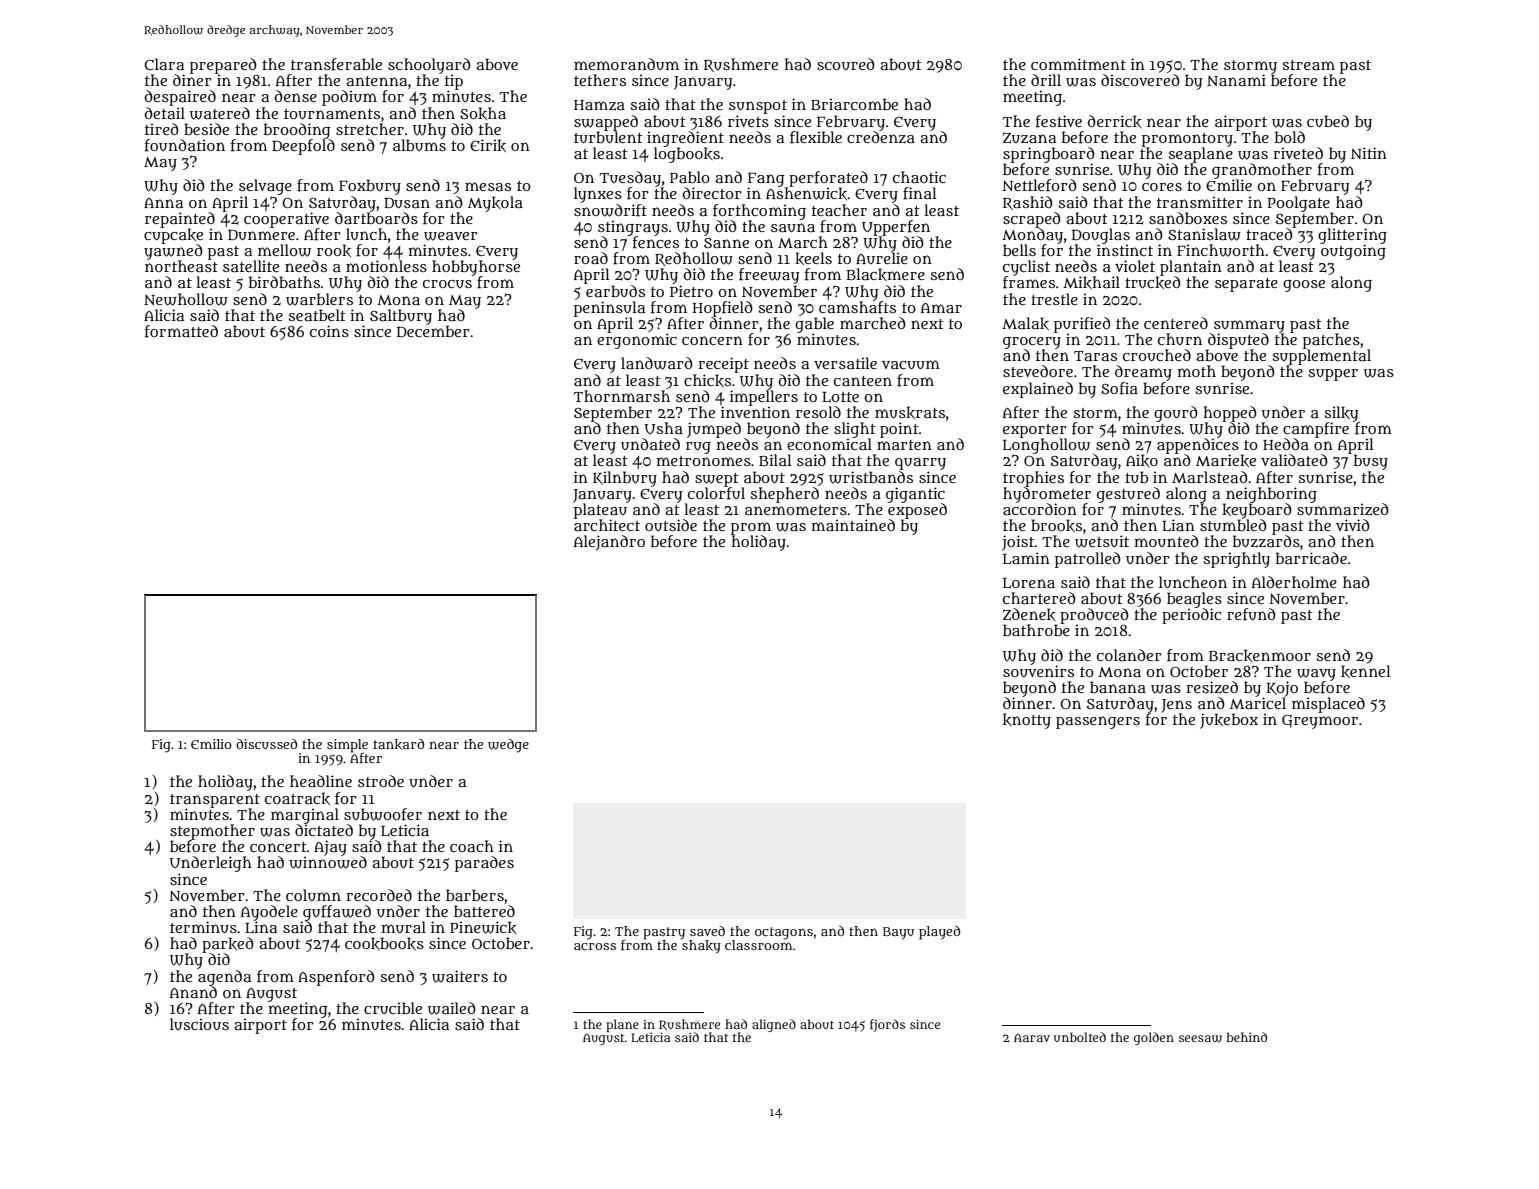  I want to click on landward, so click(657, 363).
